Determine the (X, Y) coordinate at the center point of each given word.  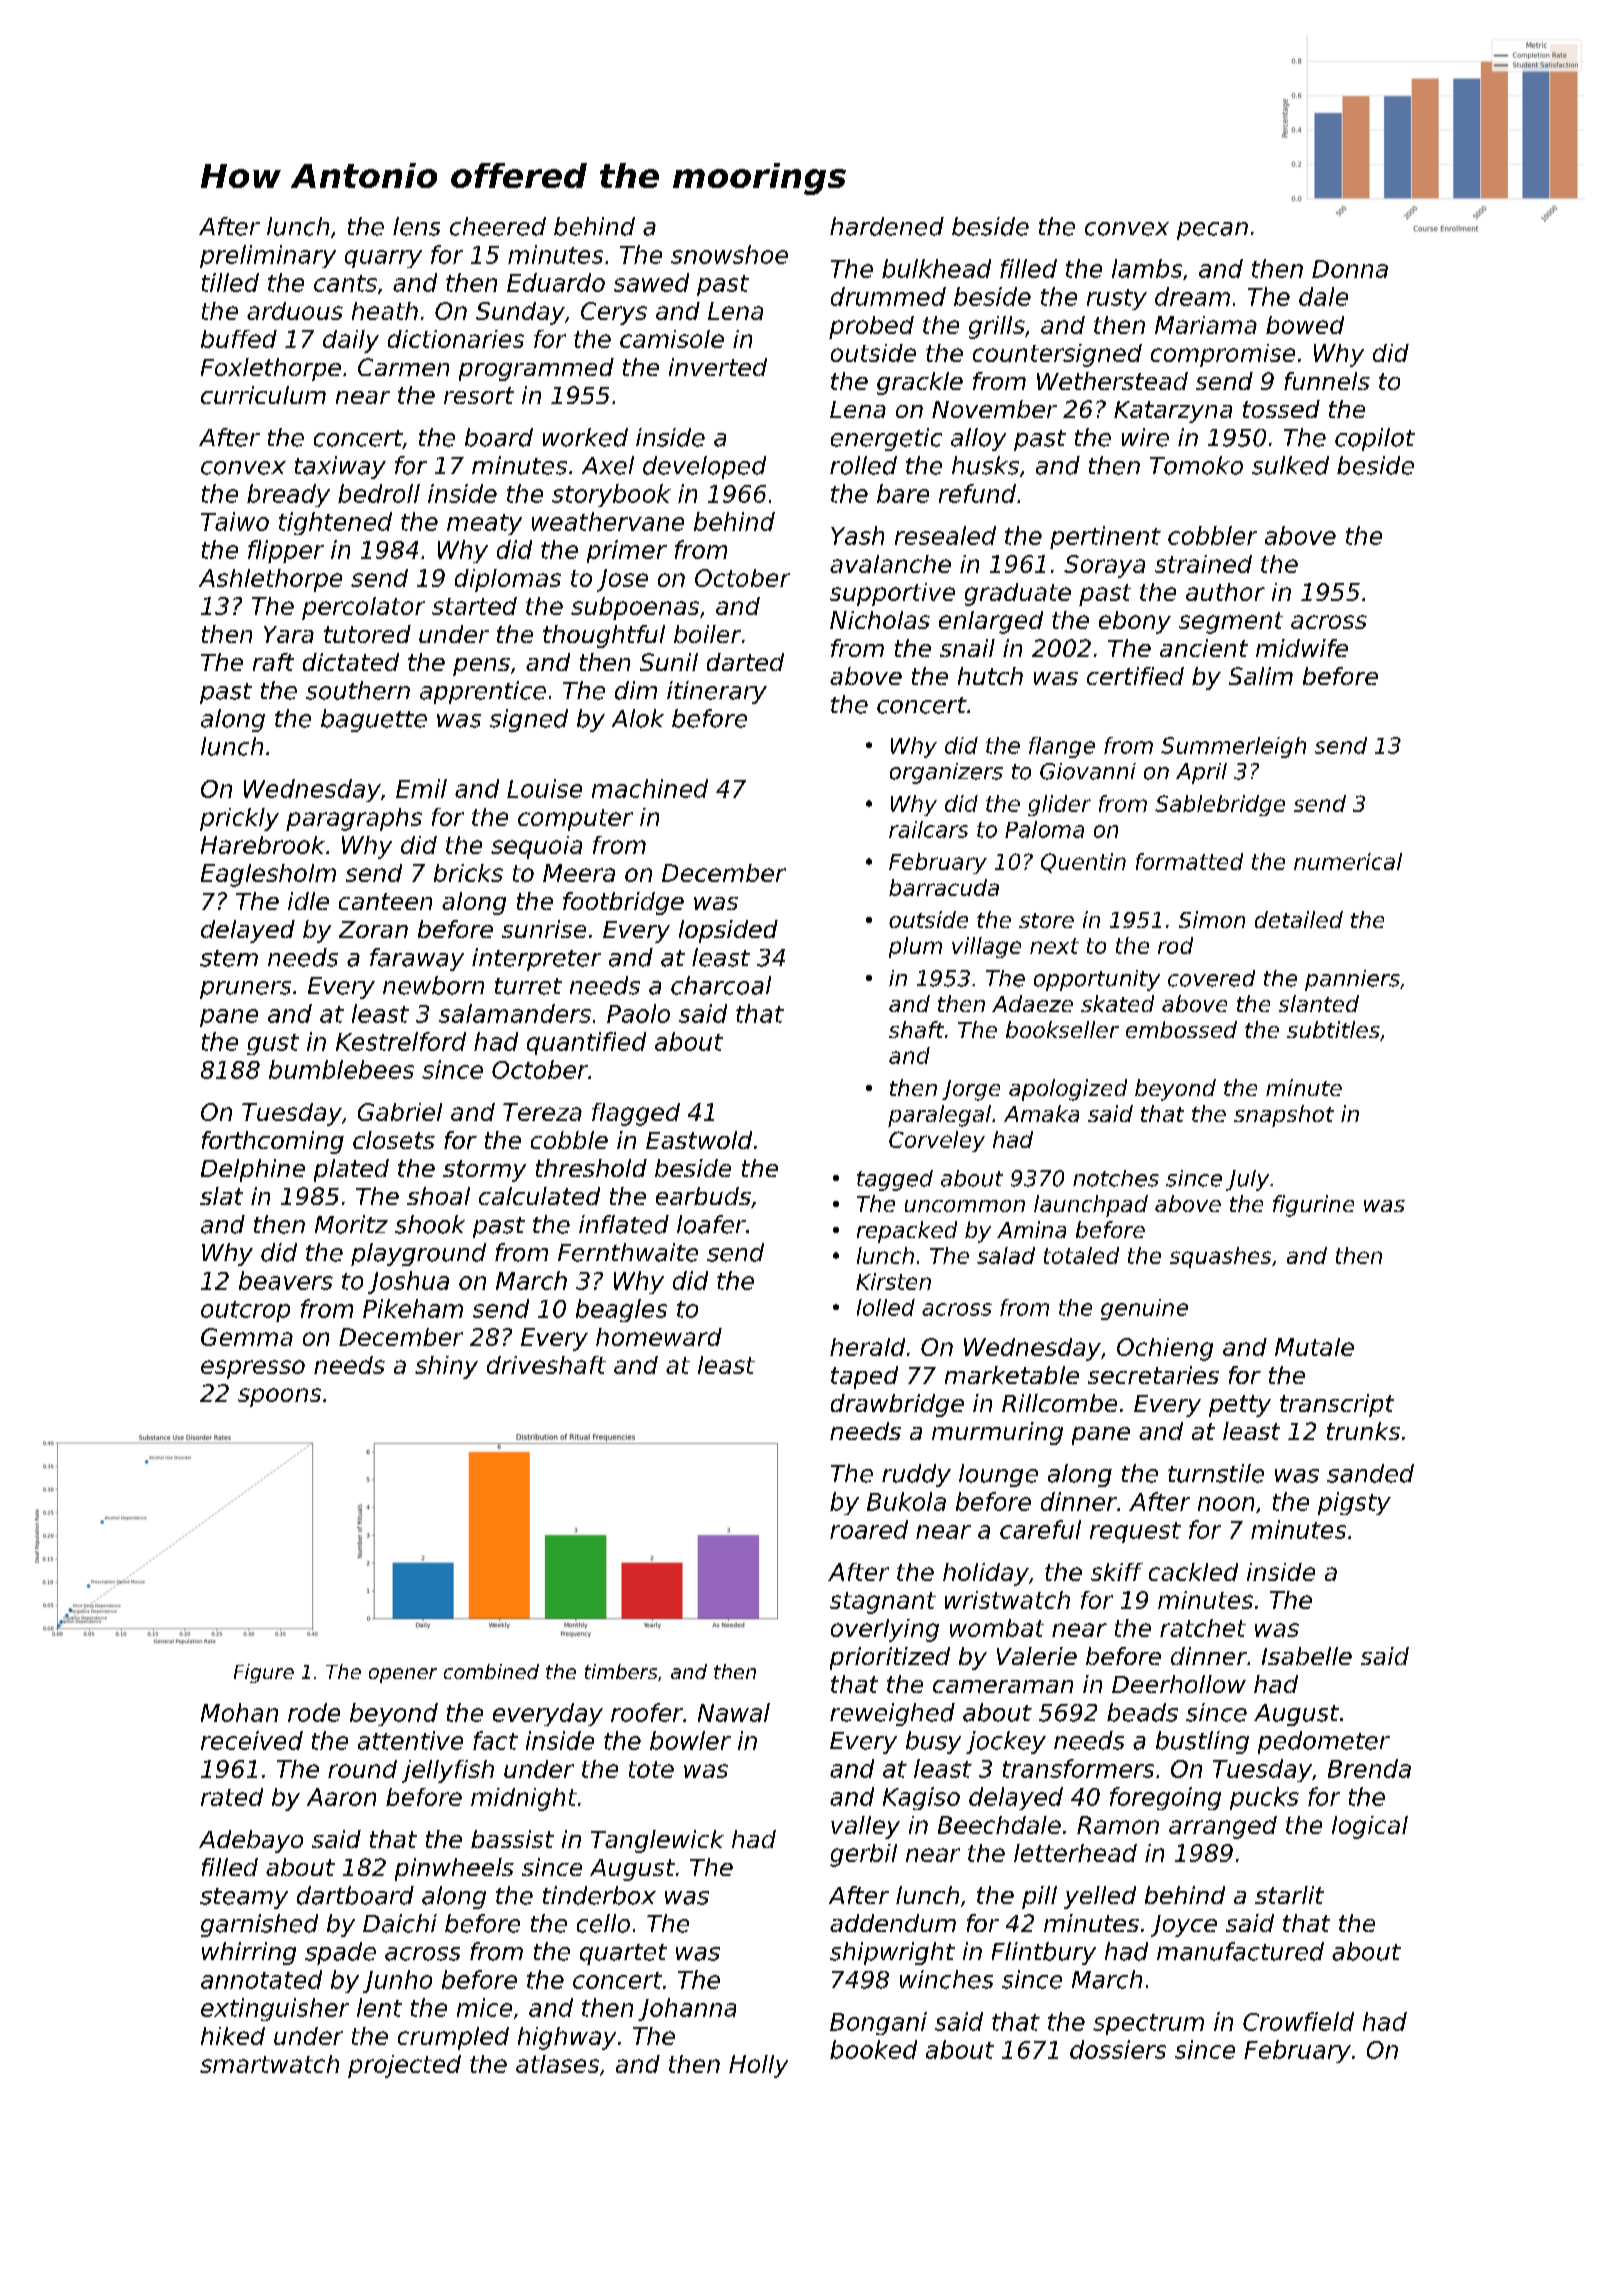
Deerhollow (1179, 1684)
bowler (690, 1740)
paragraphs (354, 819)
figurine (1313, 1206)
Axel (608, 465)
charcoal (721, 985)
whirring (249, 1953)
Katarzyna (1173, 412)
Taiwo (235, 521)
